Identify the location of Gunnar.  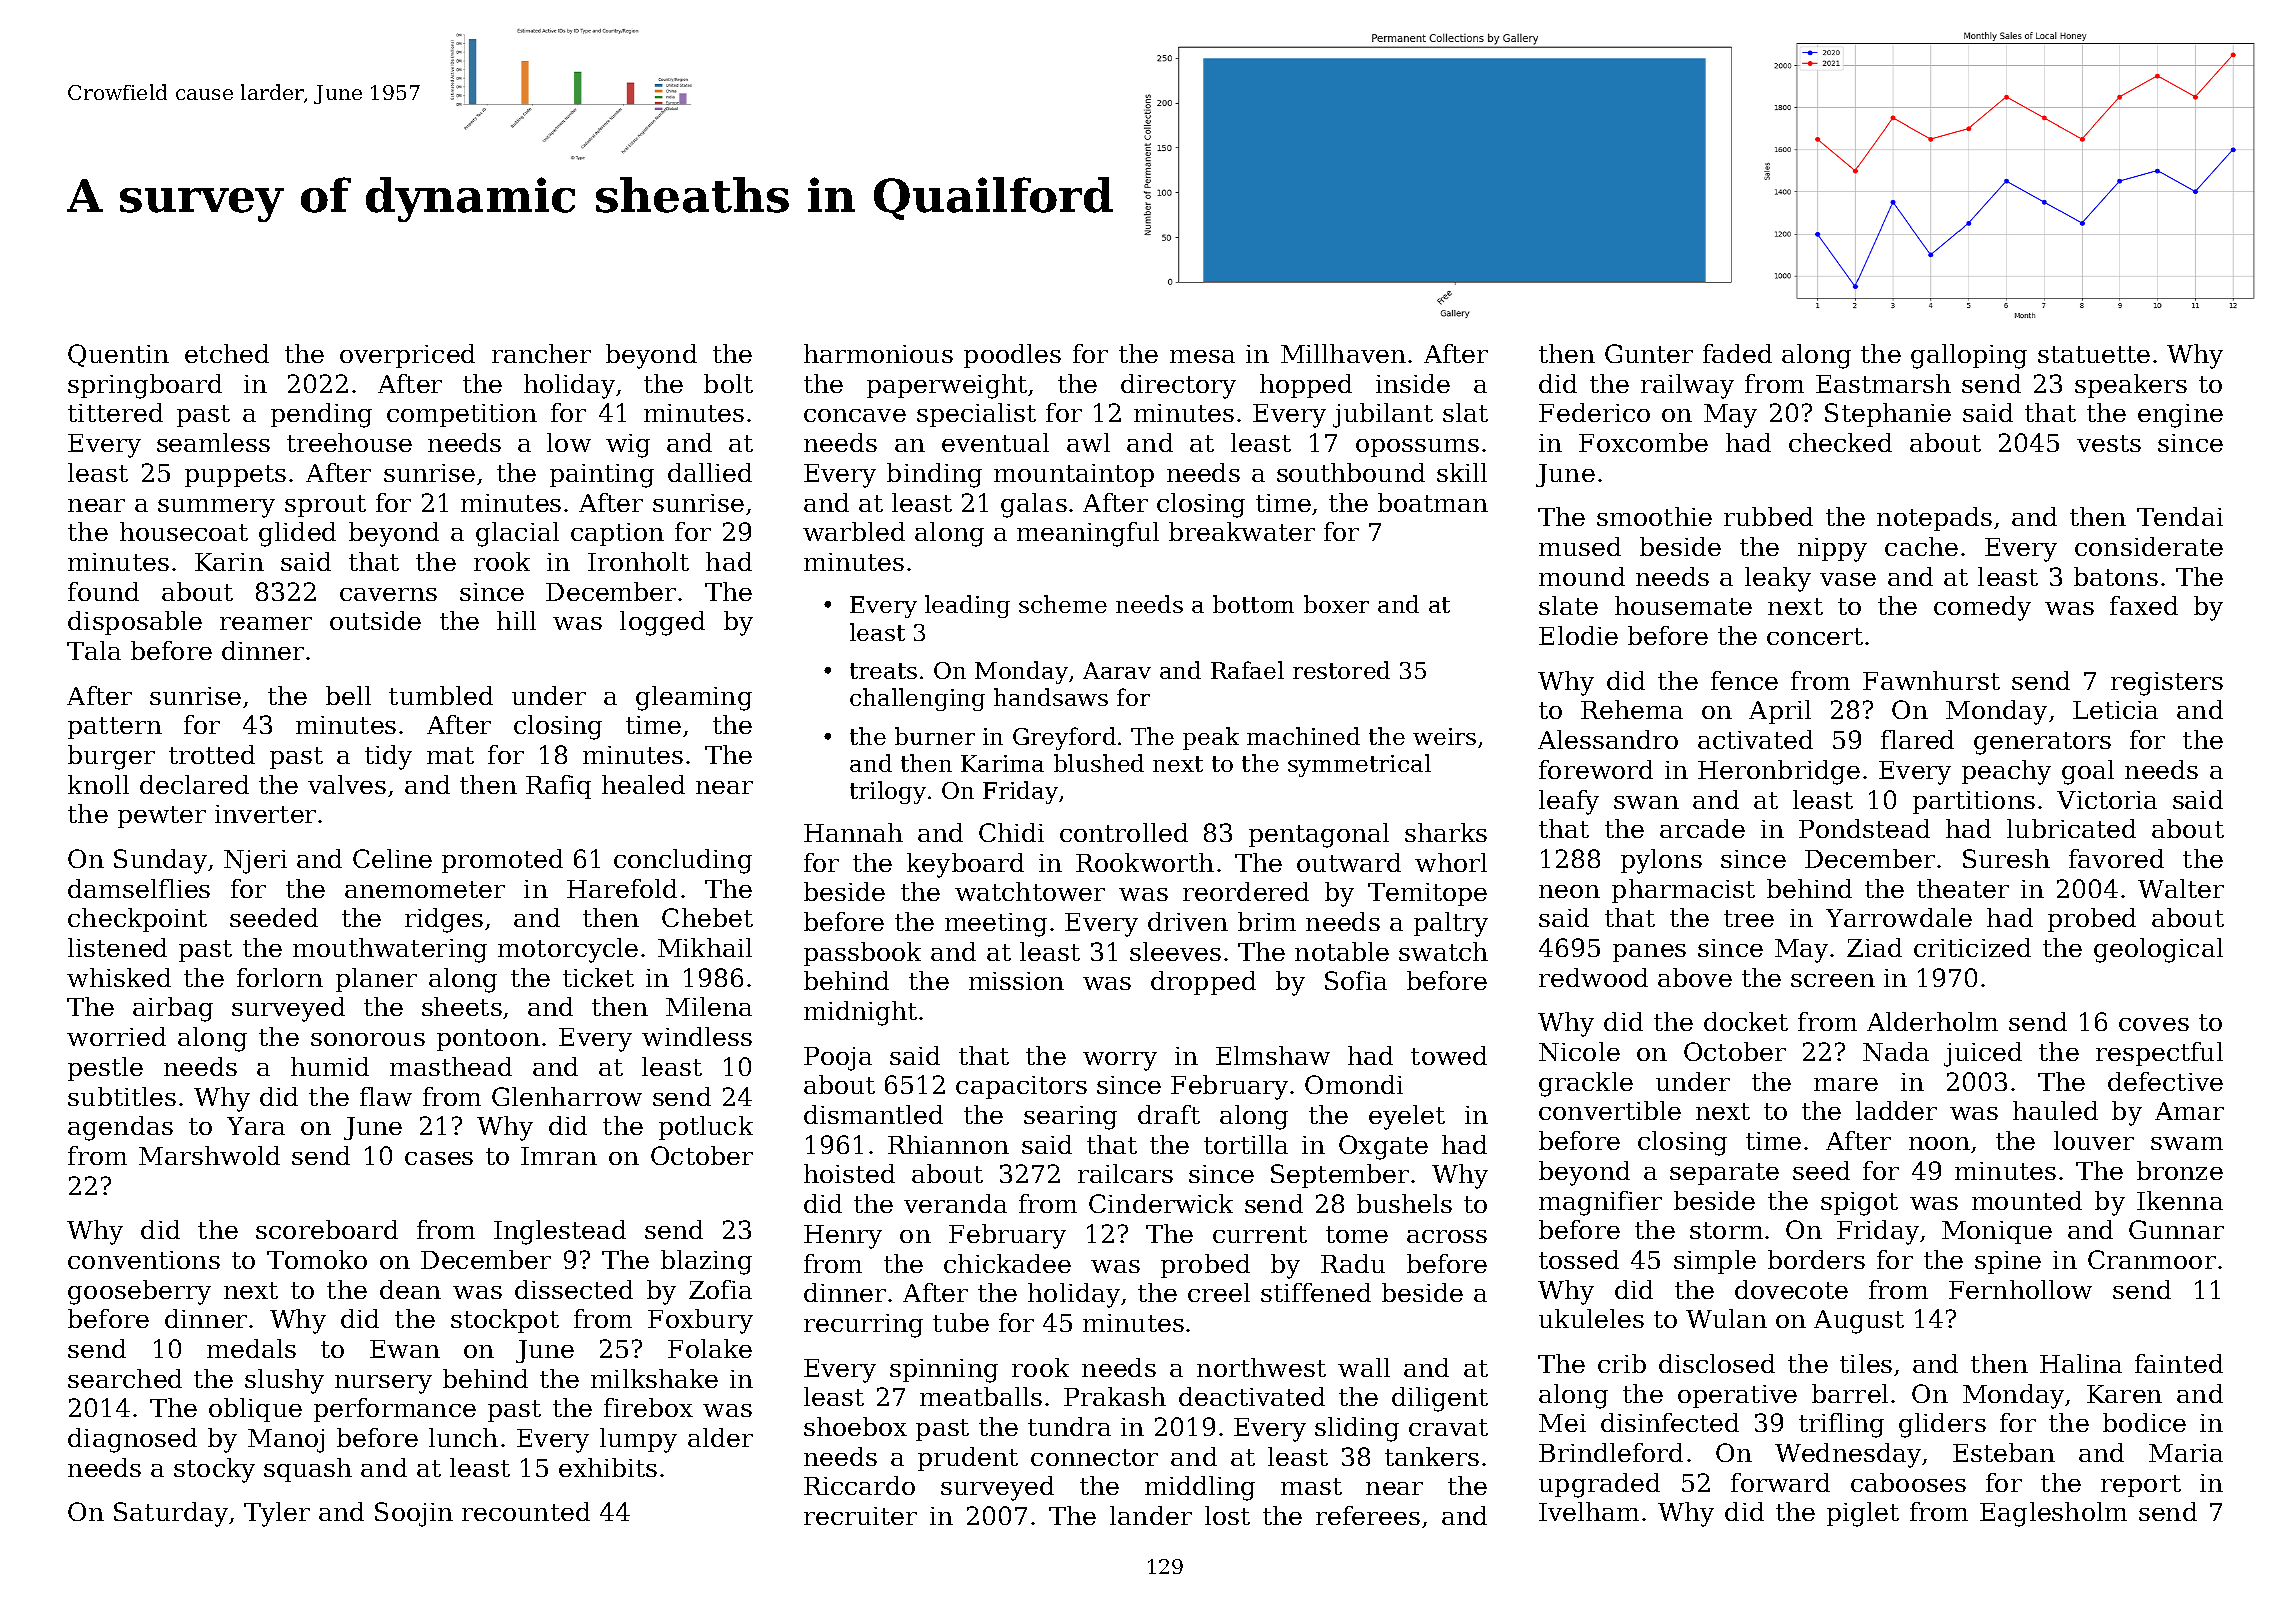
(2176, 1229).
